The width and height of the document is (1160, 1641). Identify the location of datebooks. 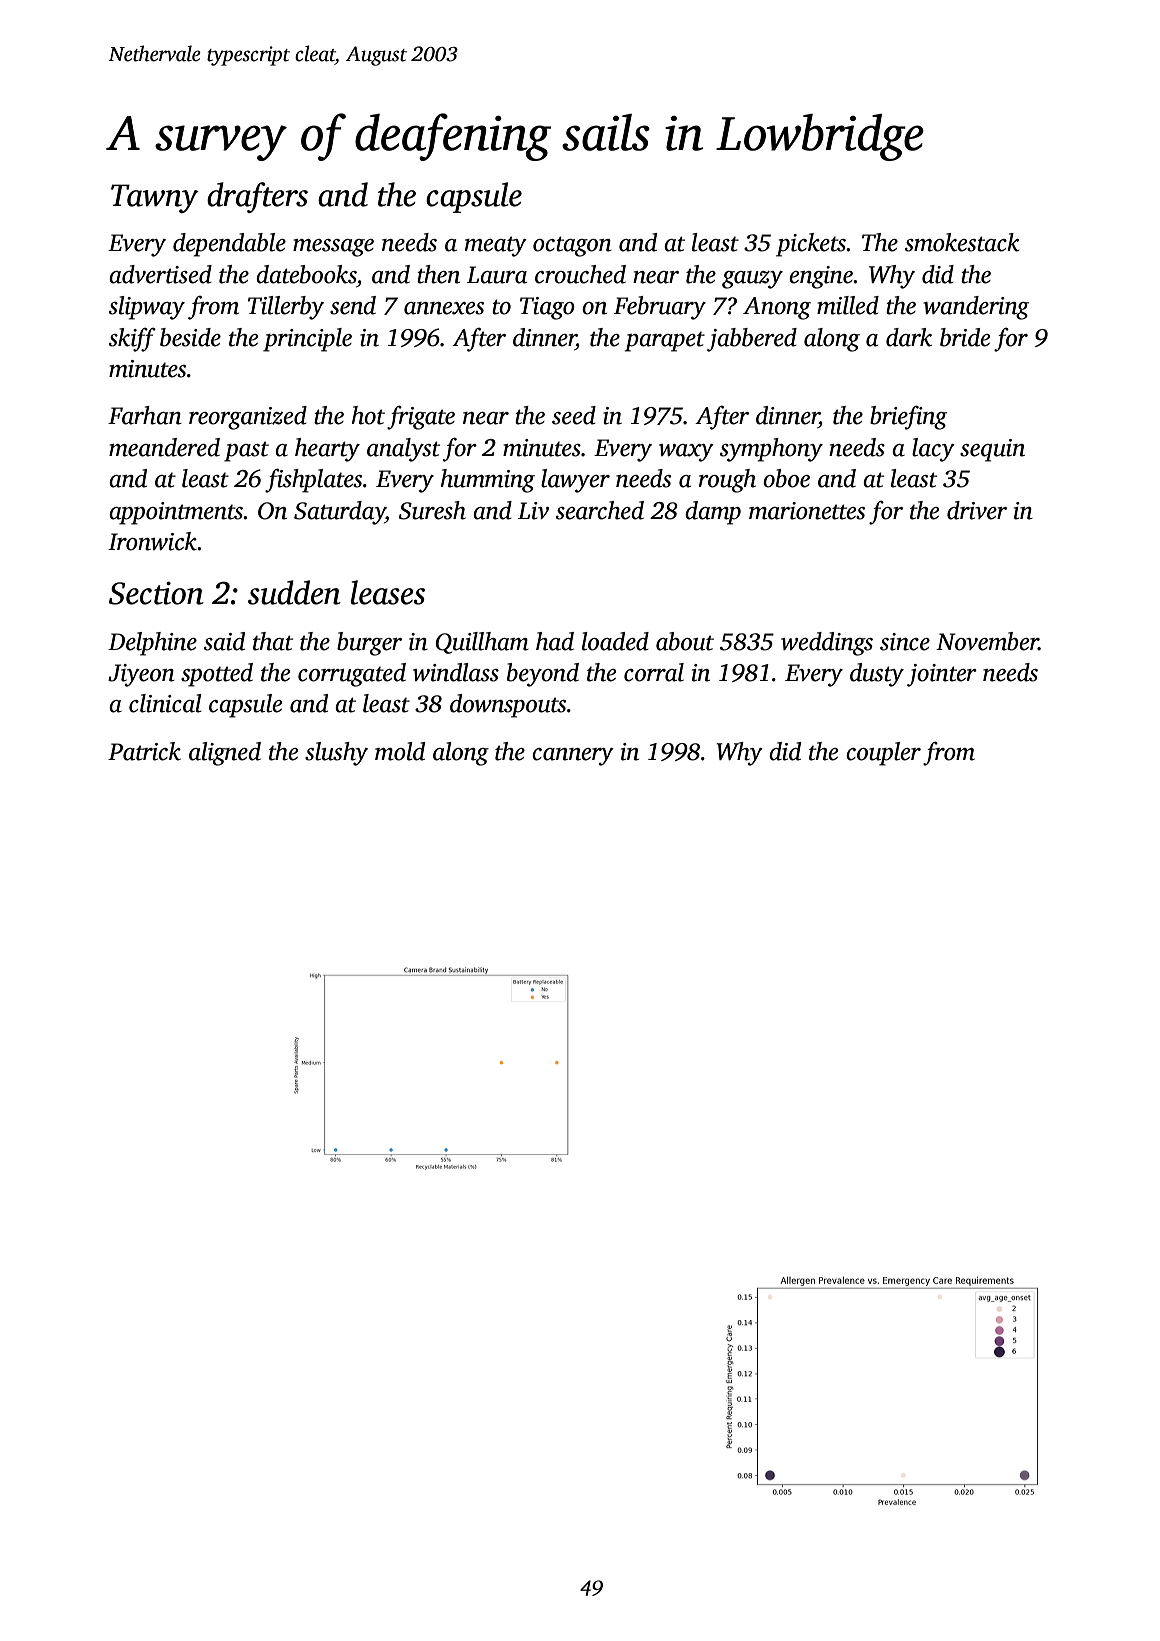
(306, 274).
